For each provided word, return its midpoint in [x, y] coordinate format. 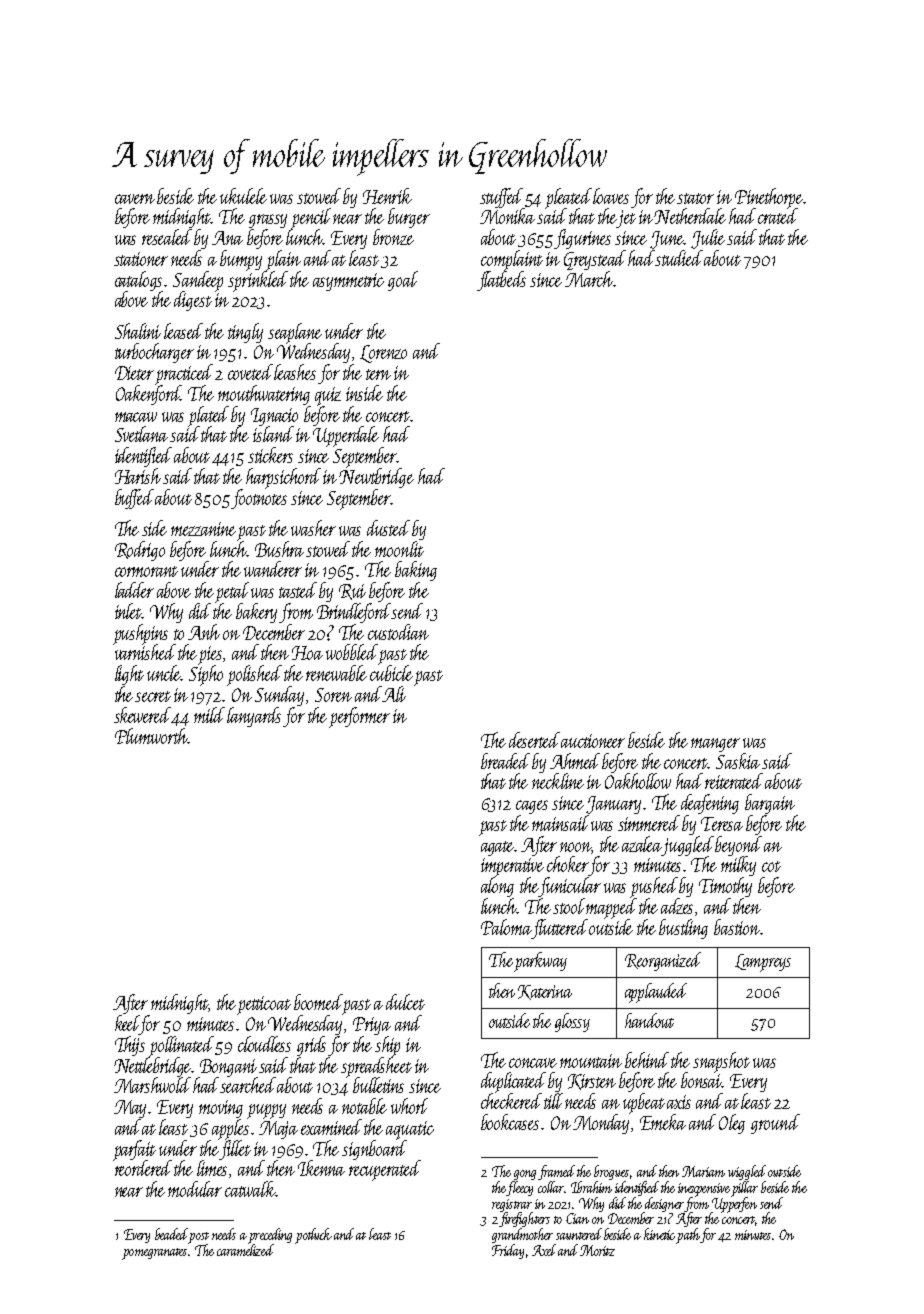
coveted [251, 372]
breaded [505, 761]
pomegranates [154, 1254]
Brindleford [354, 613]
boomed [318, 1002]
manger [715, 745]
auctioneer [593, 741]
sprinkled [258, 281]
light [129, 675]
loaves [611, 196]
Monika [507, 216]
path [688, 1236]
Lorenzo [383, 354]
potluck [313, 1236]
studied [679, 258]
